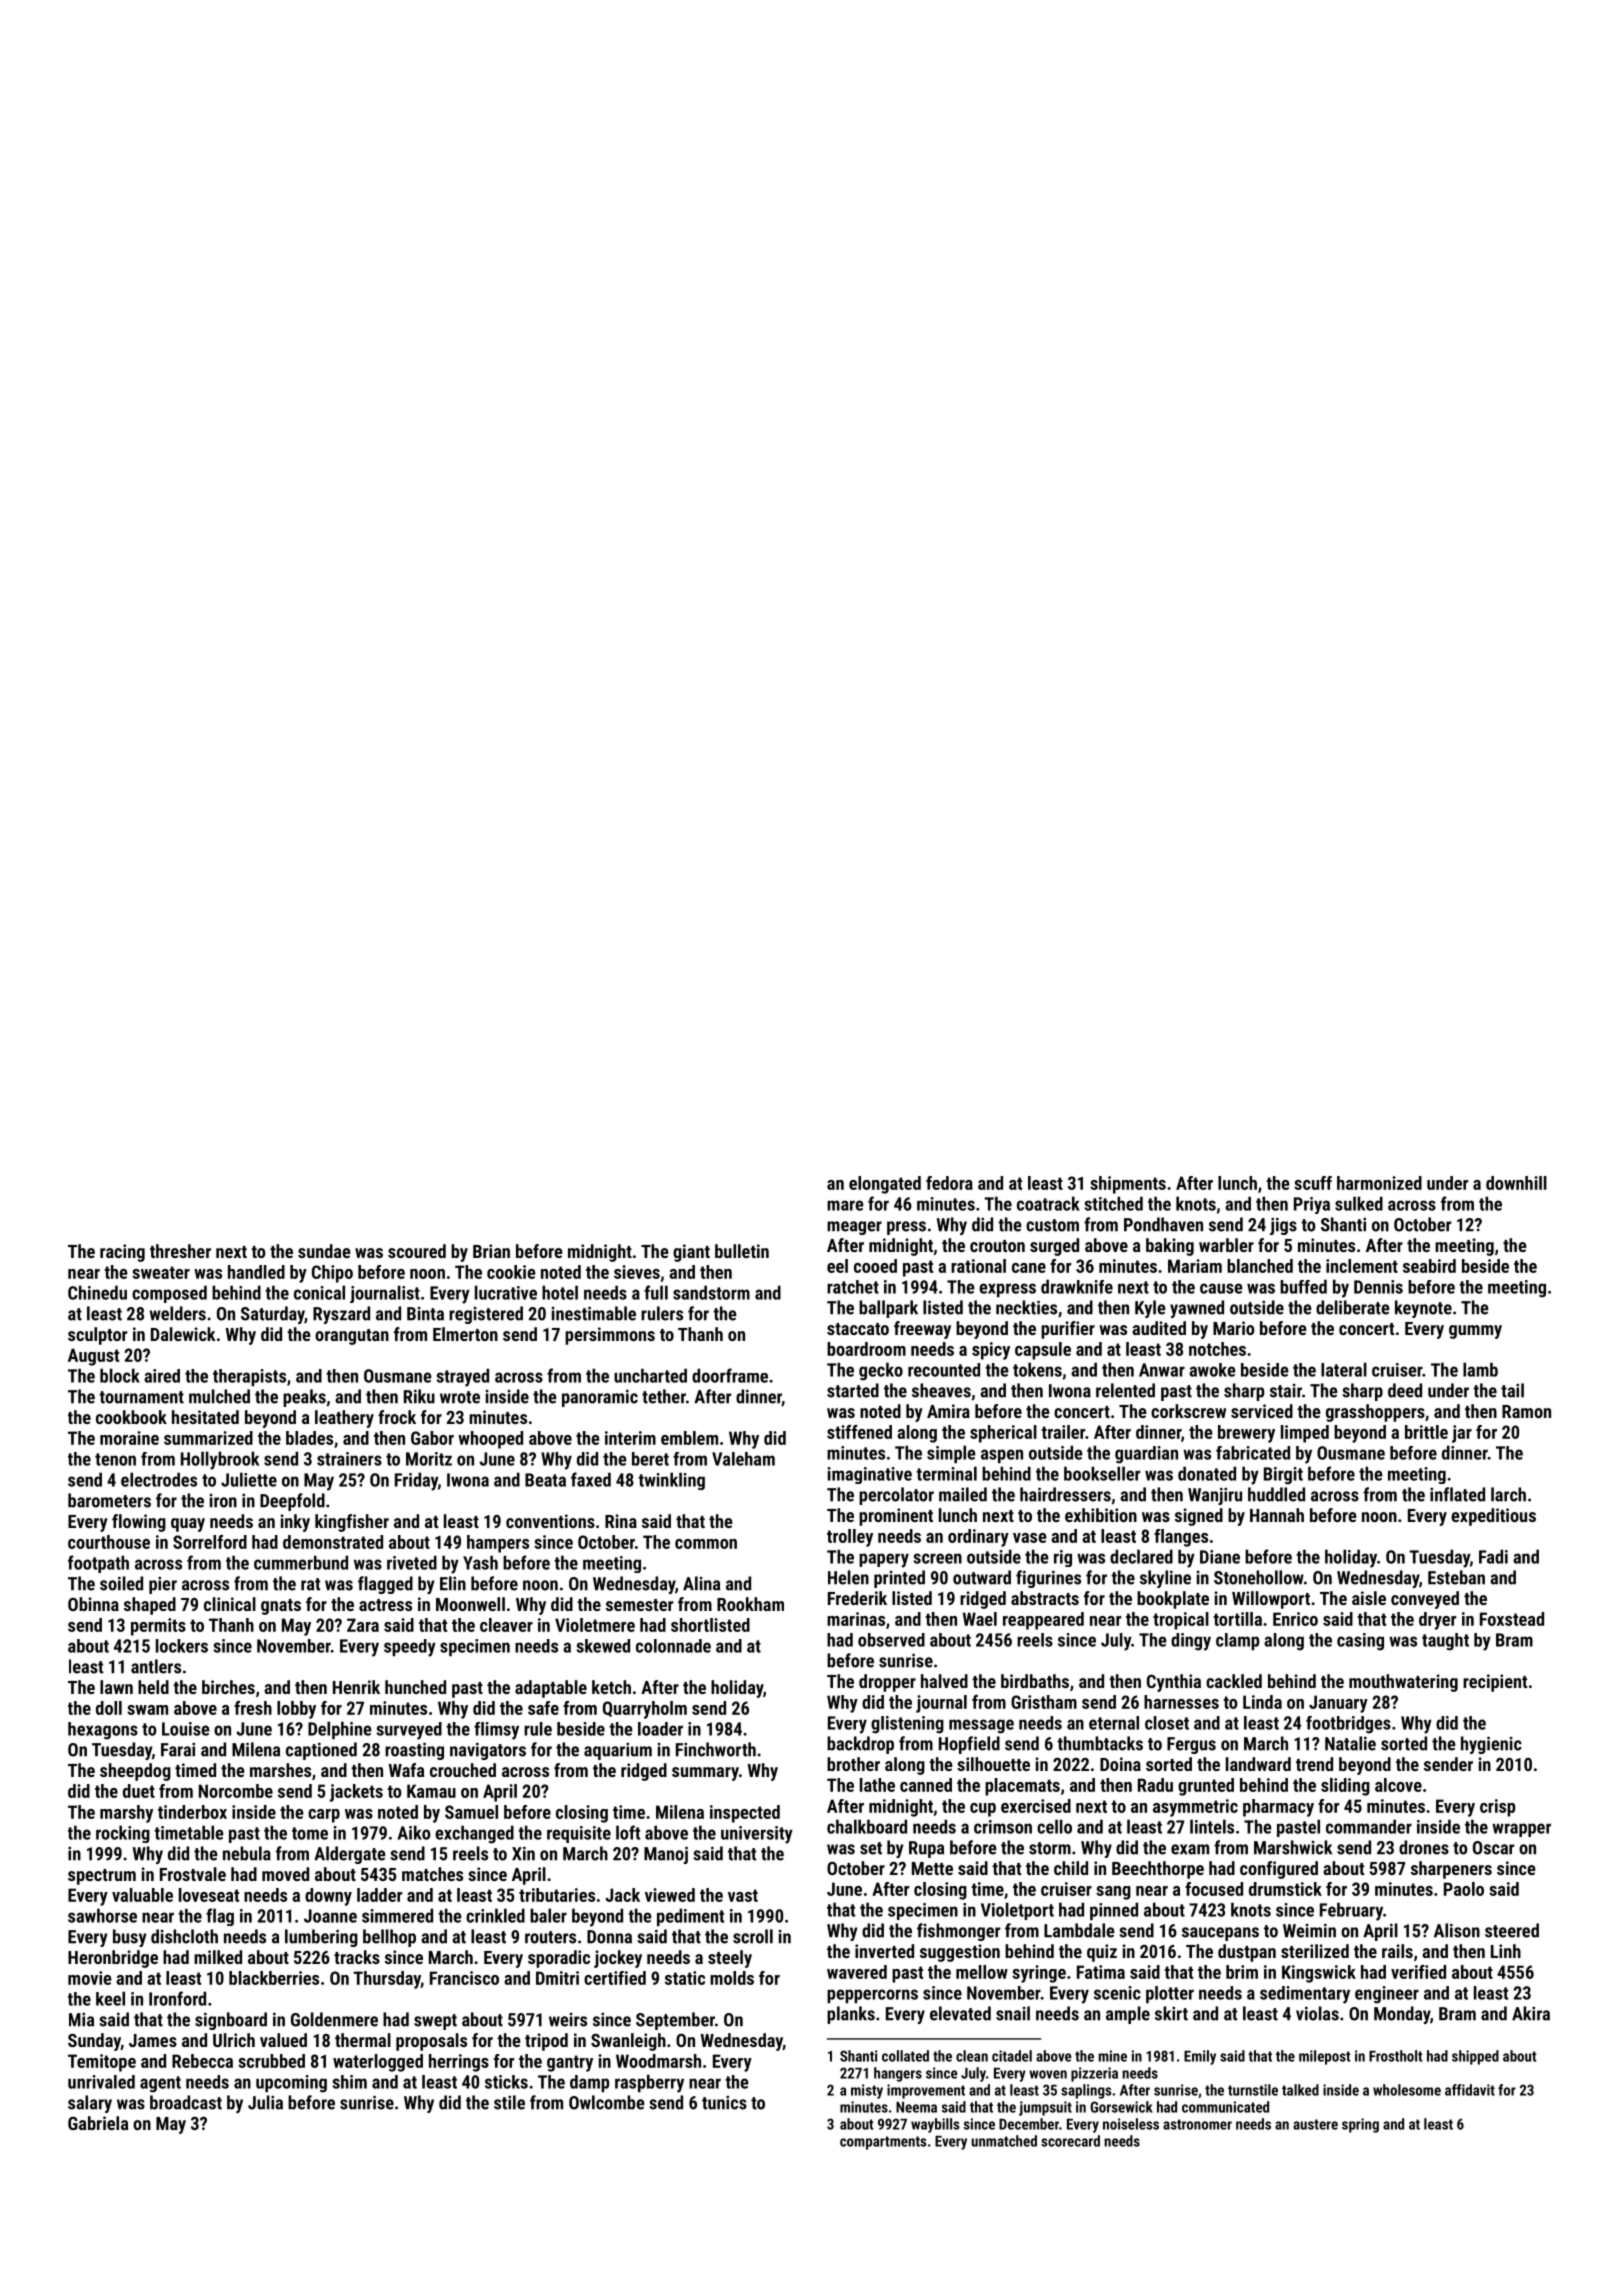 The image size is (1620, 2292). I want to click on barometers, so click(109, 1500).
